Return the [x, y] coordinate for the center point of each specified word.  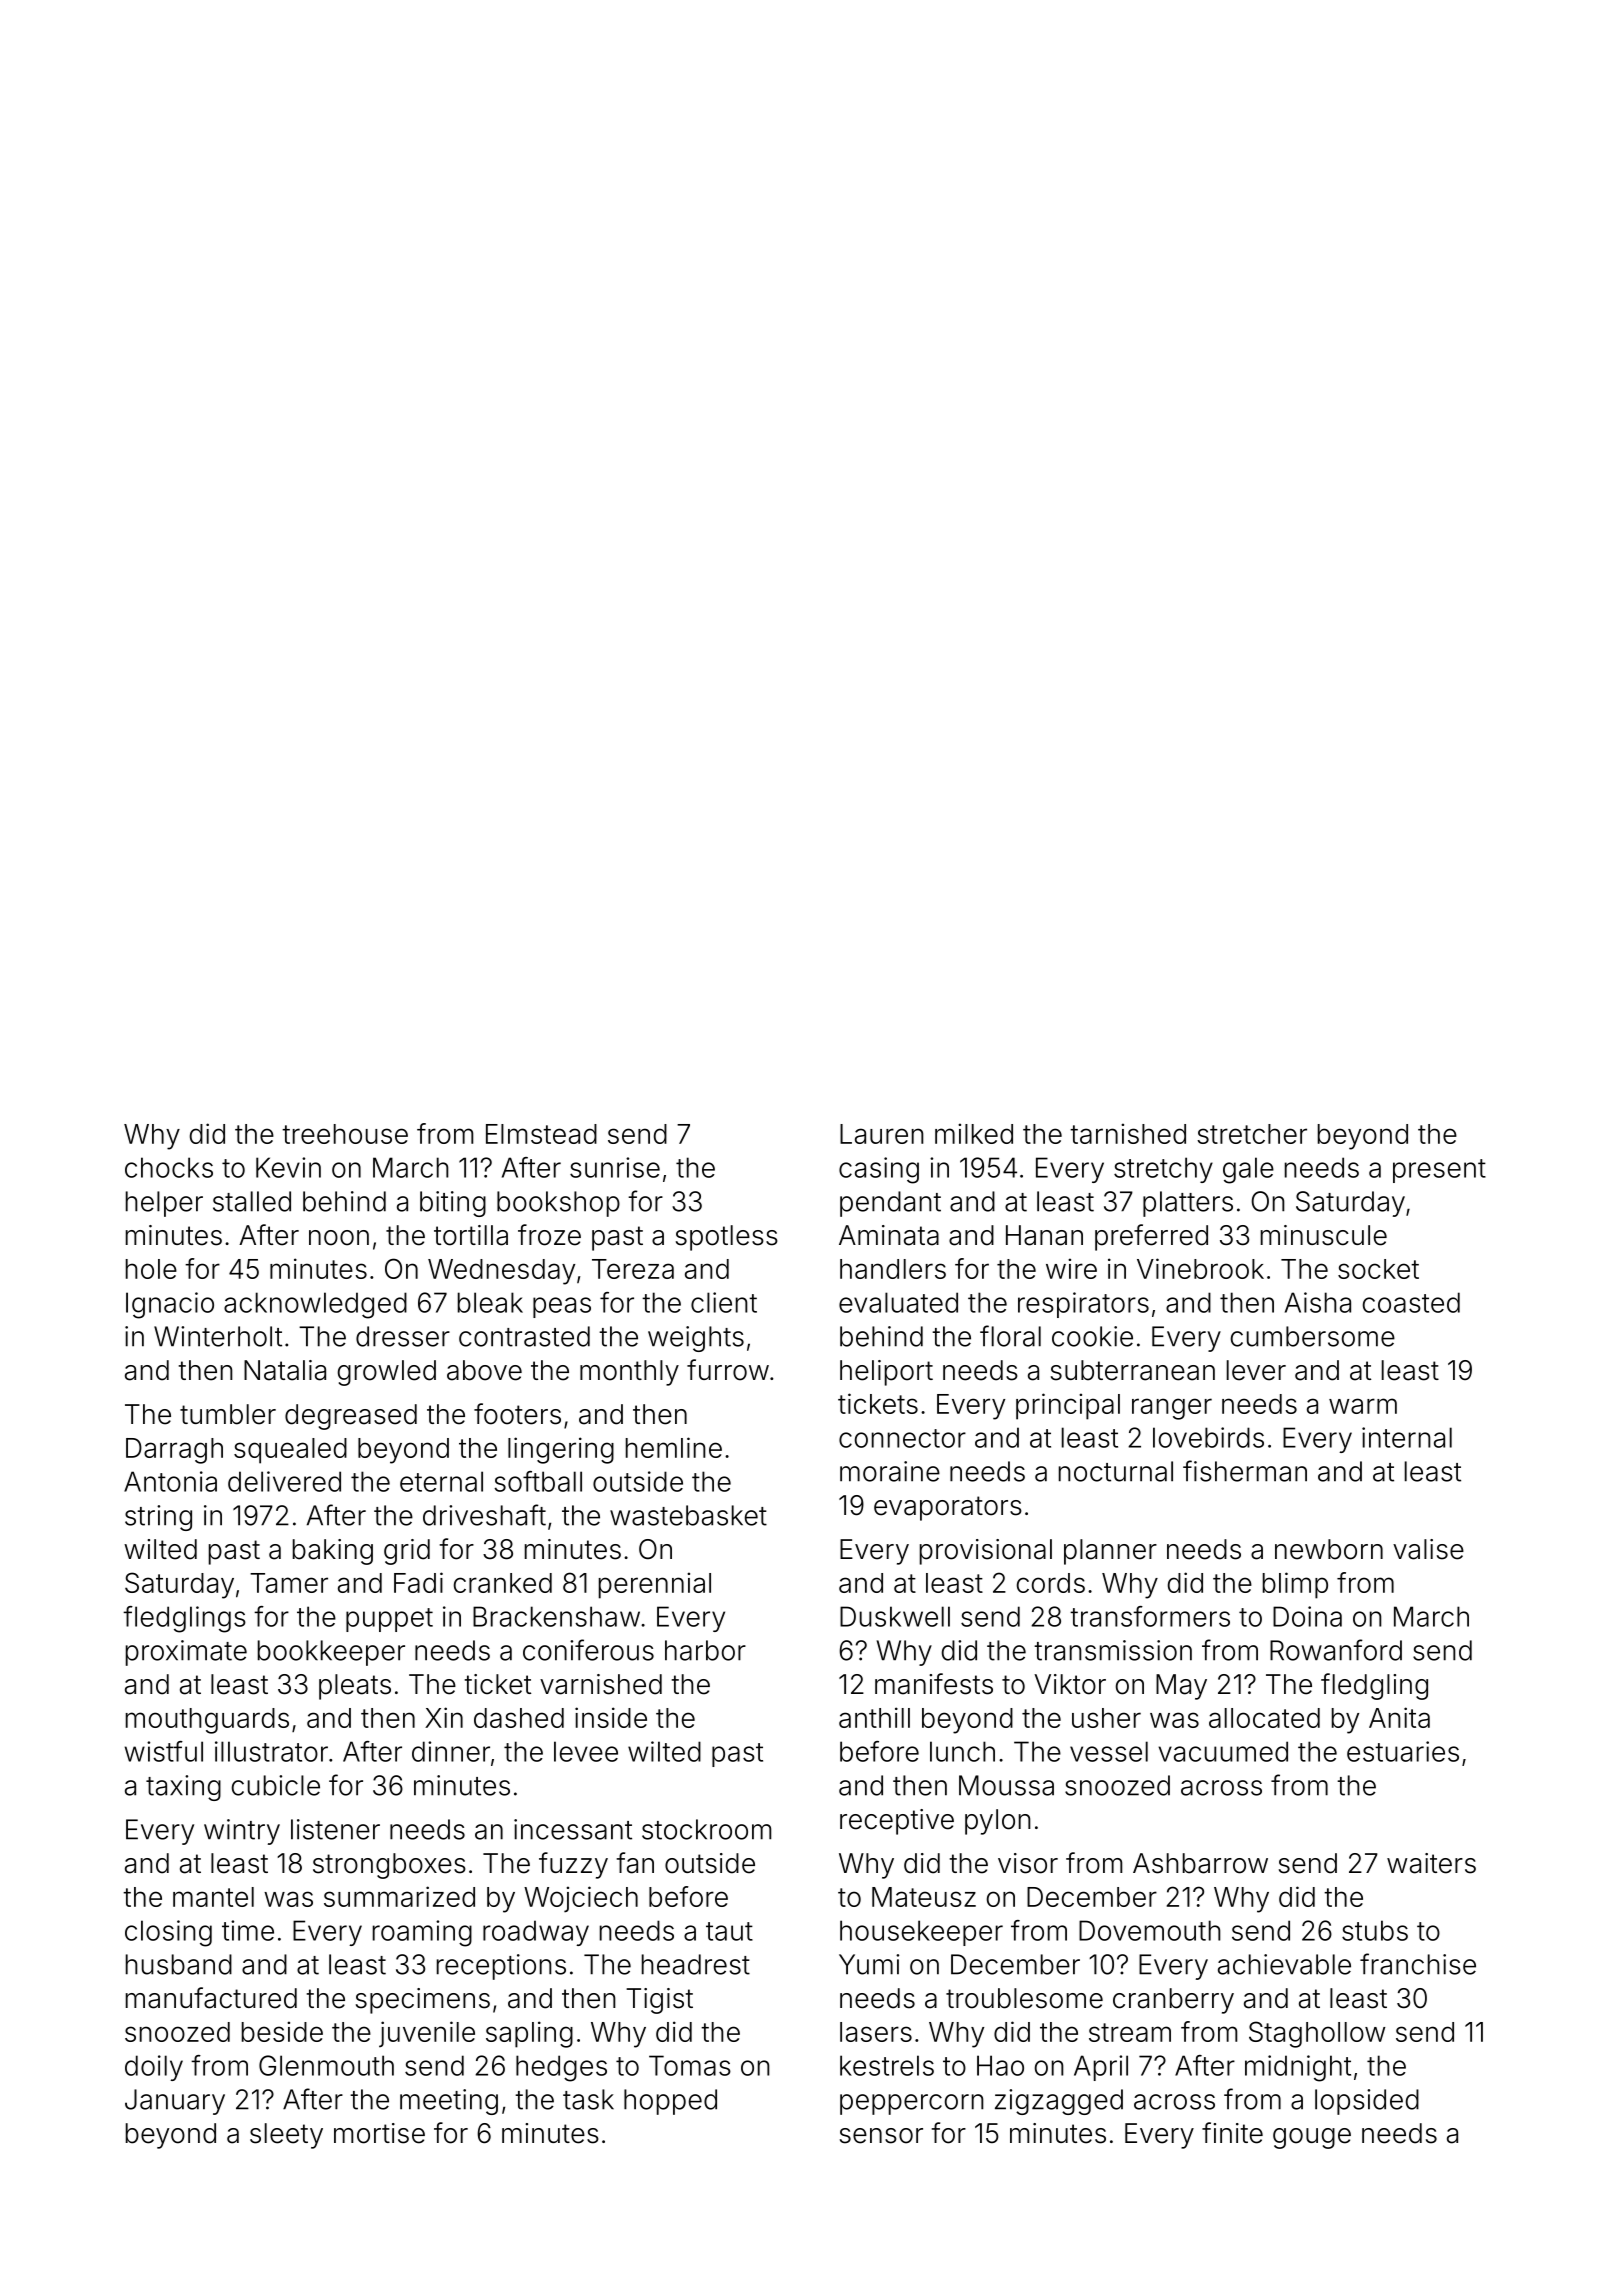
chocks [169, 1167]
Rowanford [1336, 1650]
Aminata [889, 1235]
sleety [286, 2136]
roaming [422, 1933]
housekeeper [921, 1933]
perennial [655, 1585]
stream [1130, 2032]
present [1439, 1171]
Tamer [289, 1583]
